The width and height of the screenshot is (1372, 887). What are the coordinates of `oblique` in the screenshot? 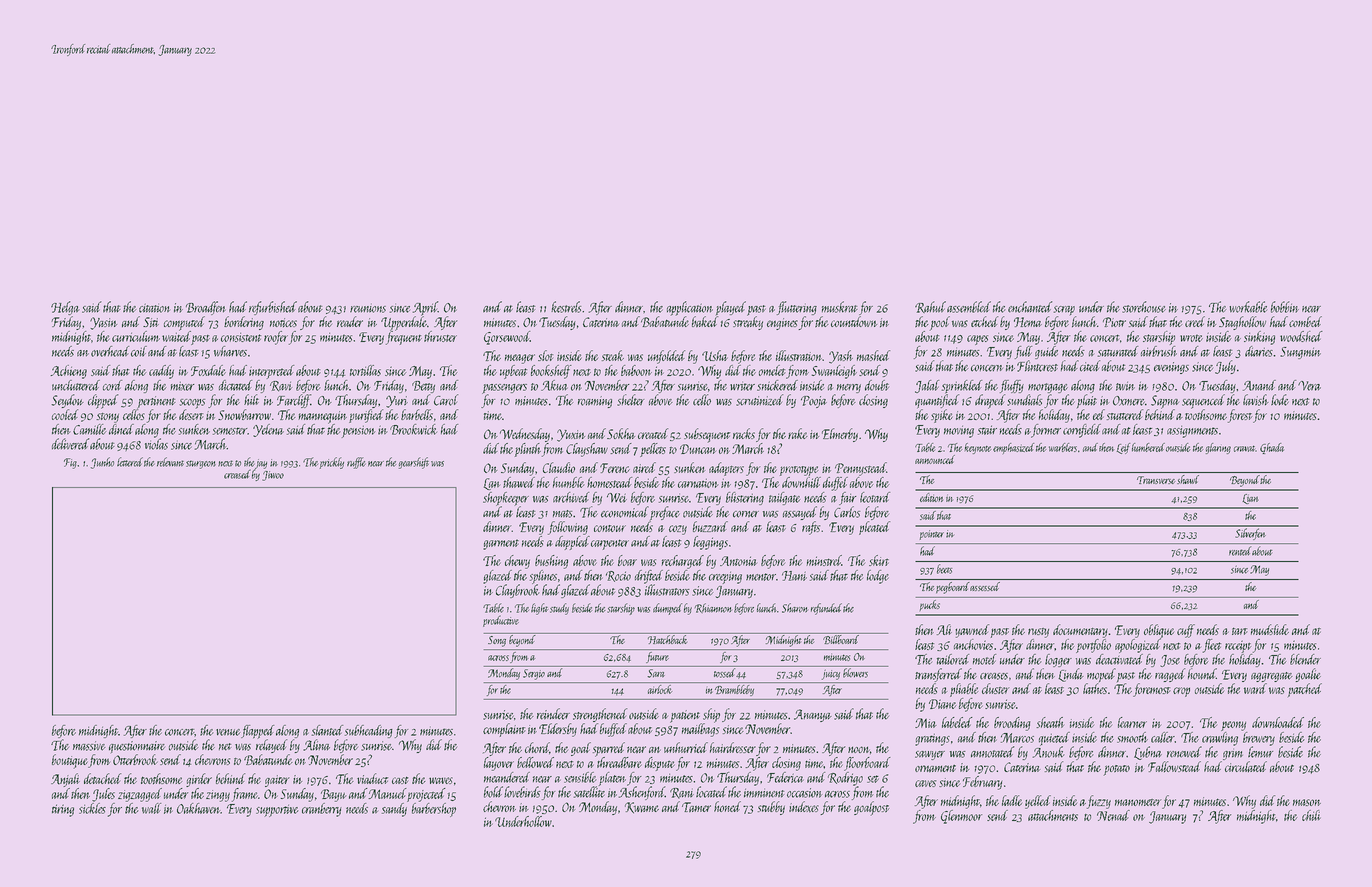 It's located at (1159, 631).
